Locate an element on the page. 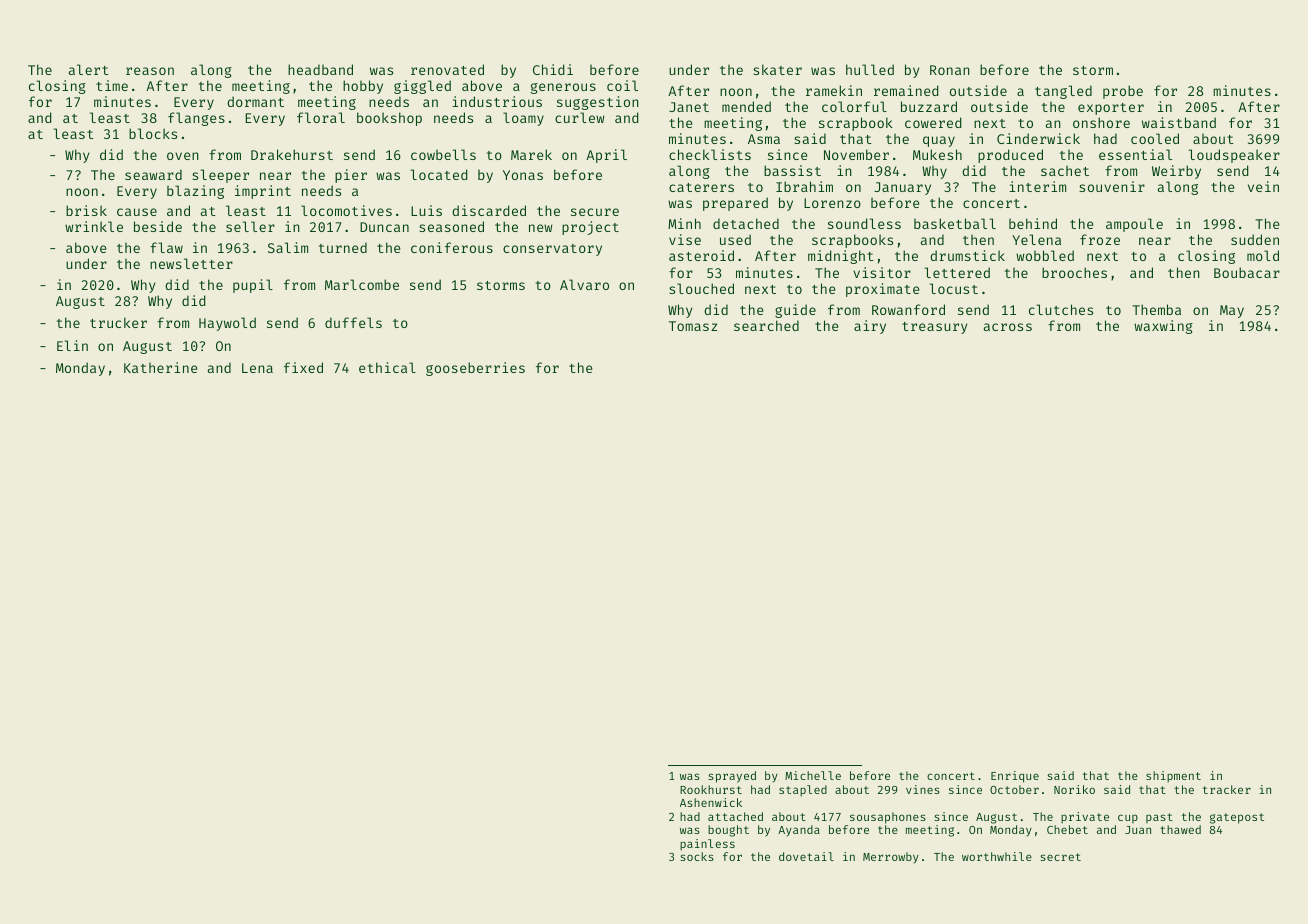  vines is located at coordinates (923, 789).
